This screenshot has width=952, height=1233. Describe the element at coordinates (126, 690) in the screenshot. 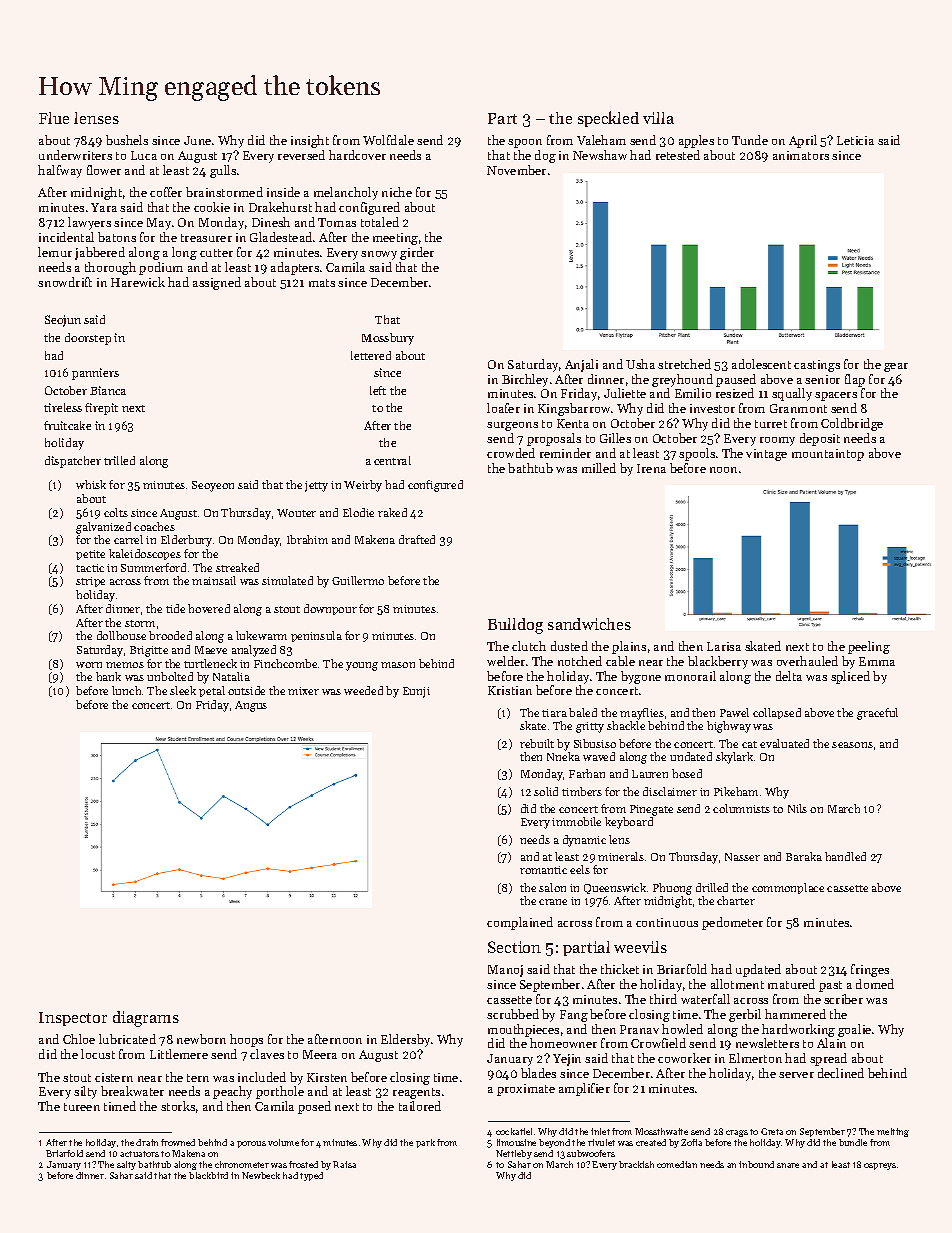

I see `lunch` at that location.
